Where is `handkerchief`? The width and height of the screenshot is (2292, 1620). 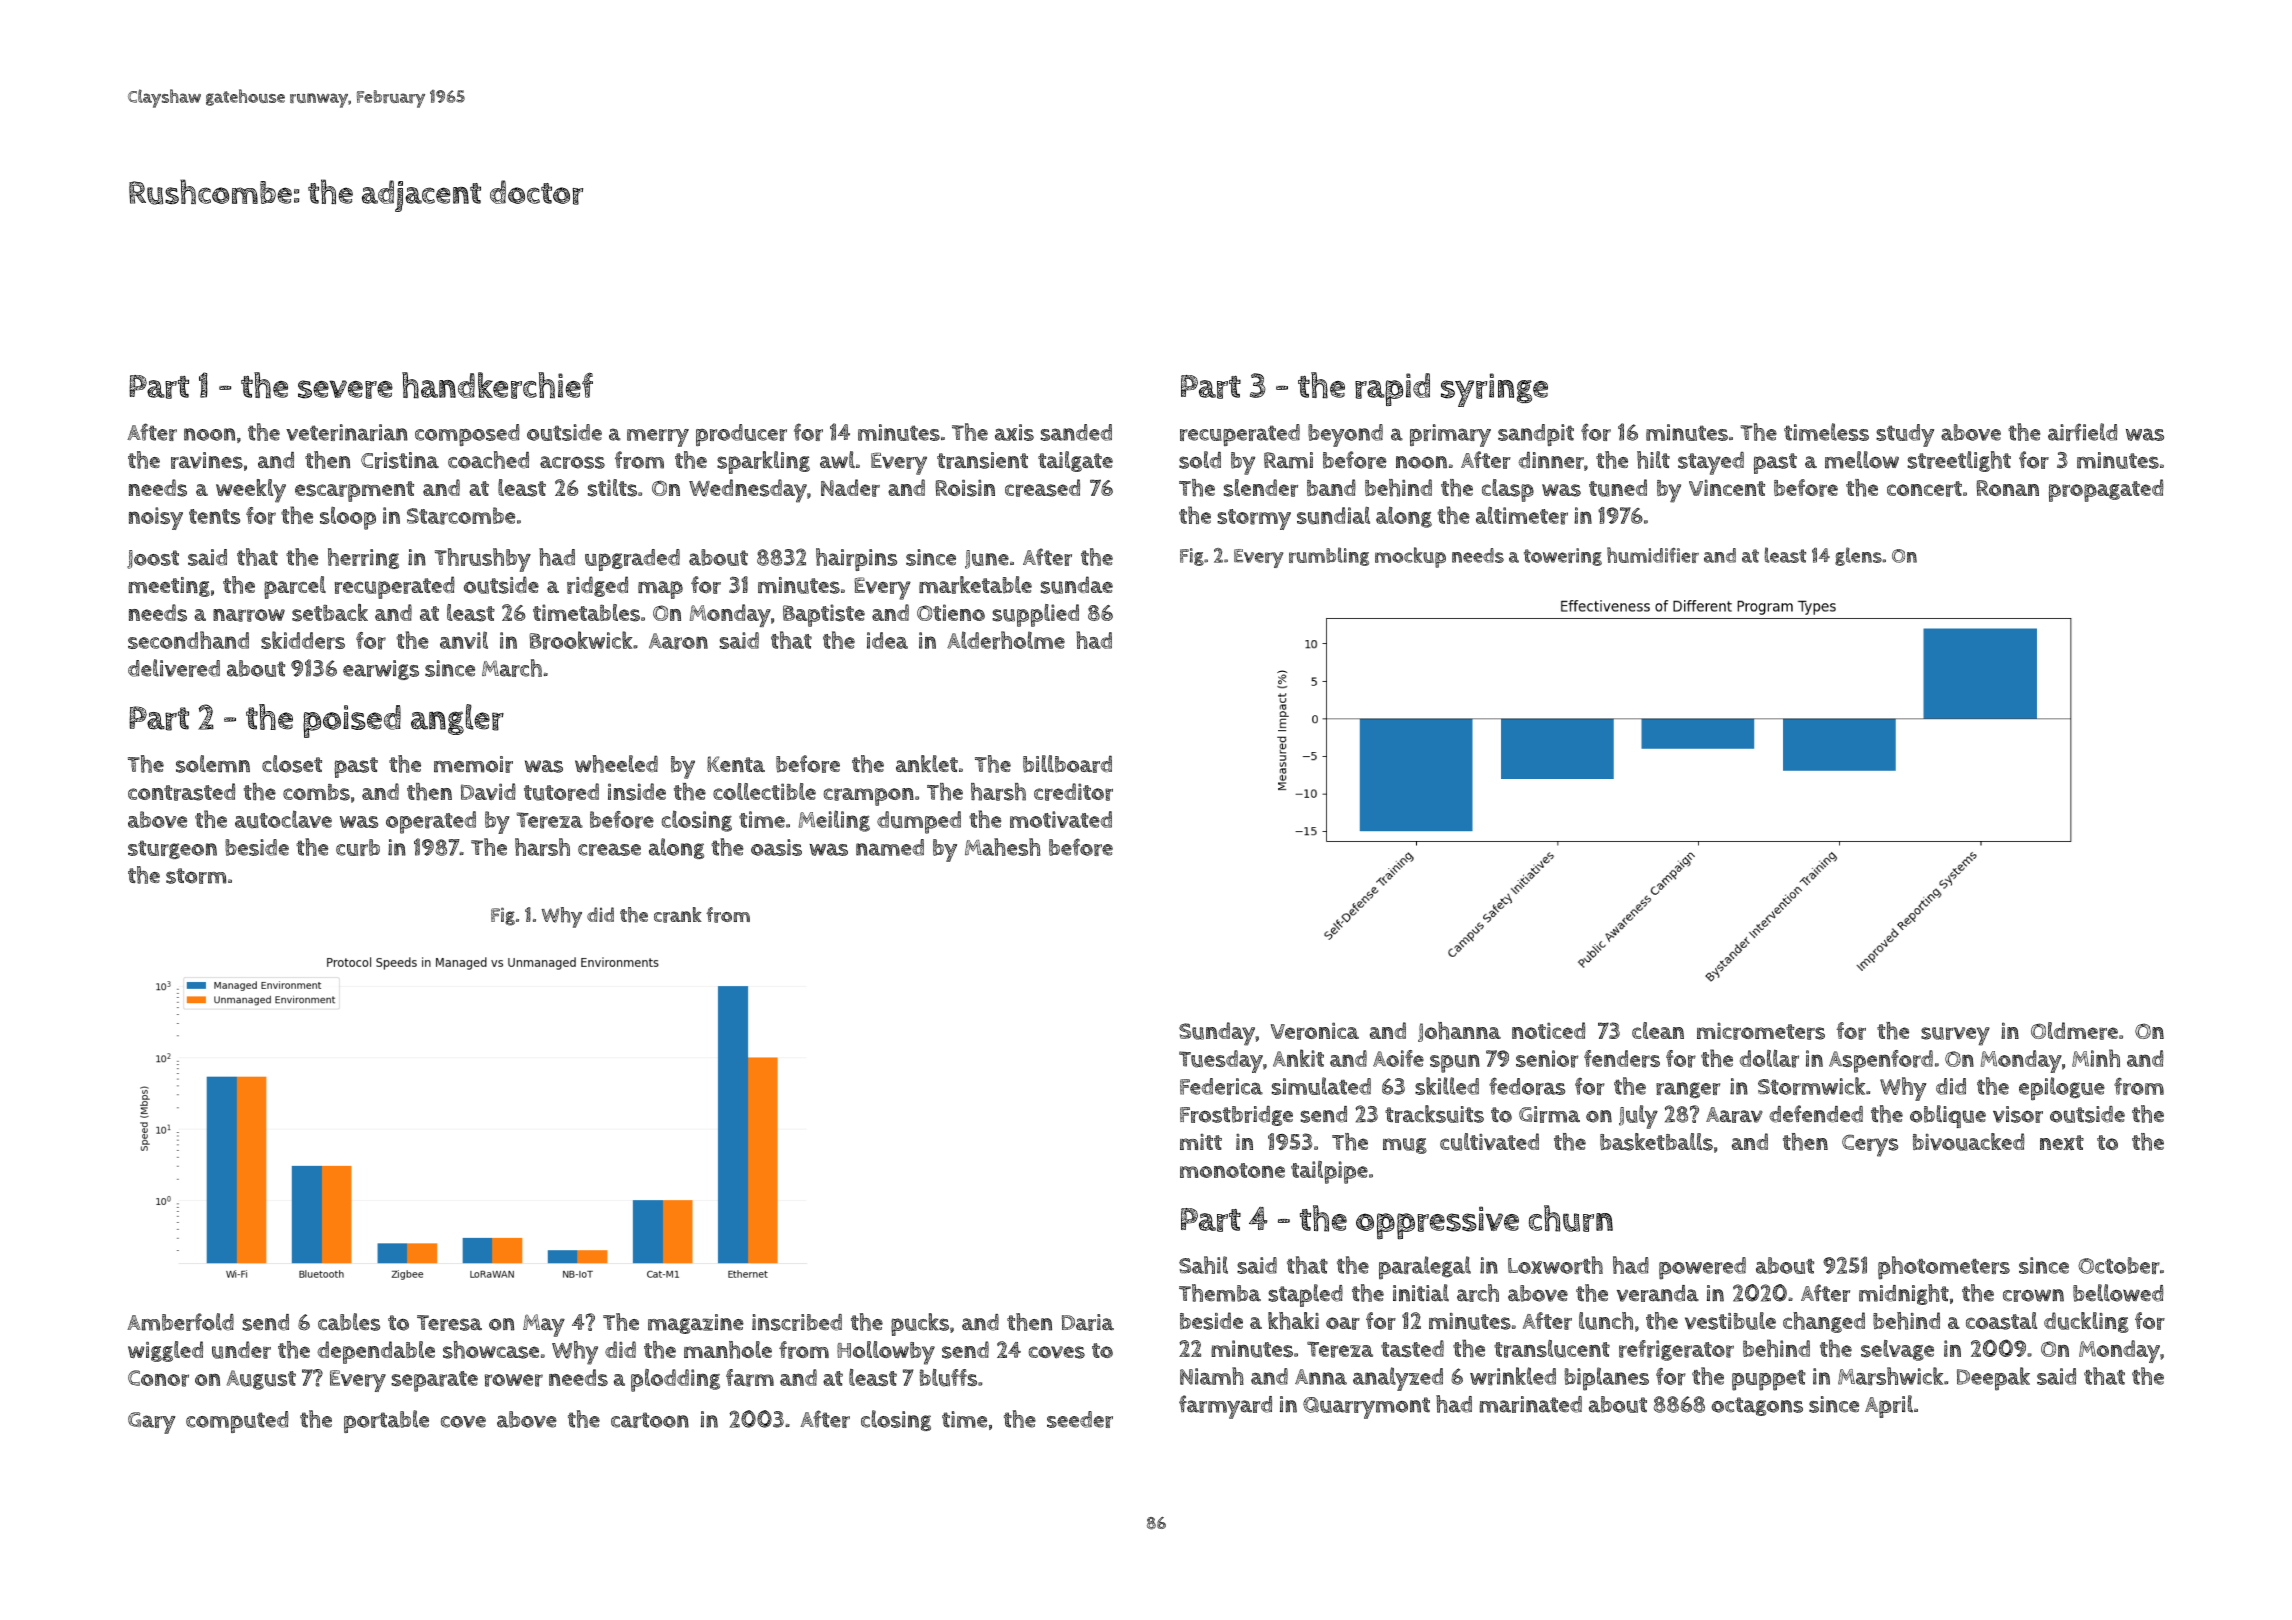 handkerchief is located at coordinates (497, 385).
